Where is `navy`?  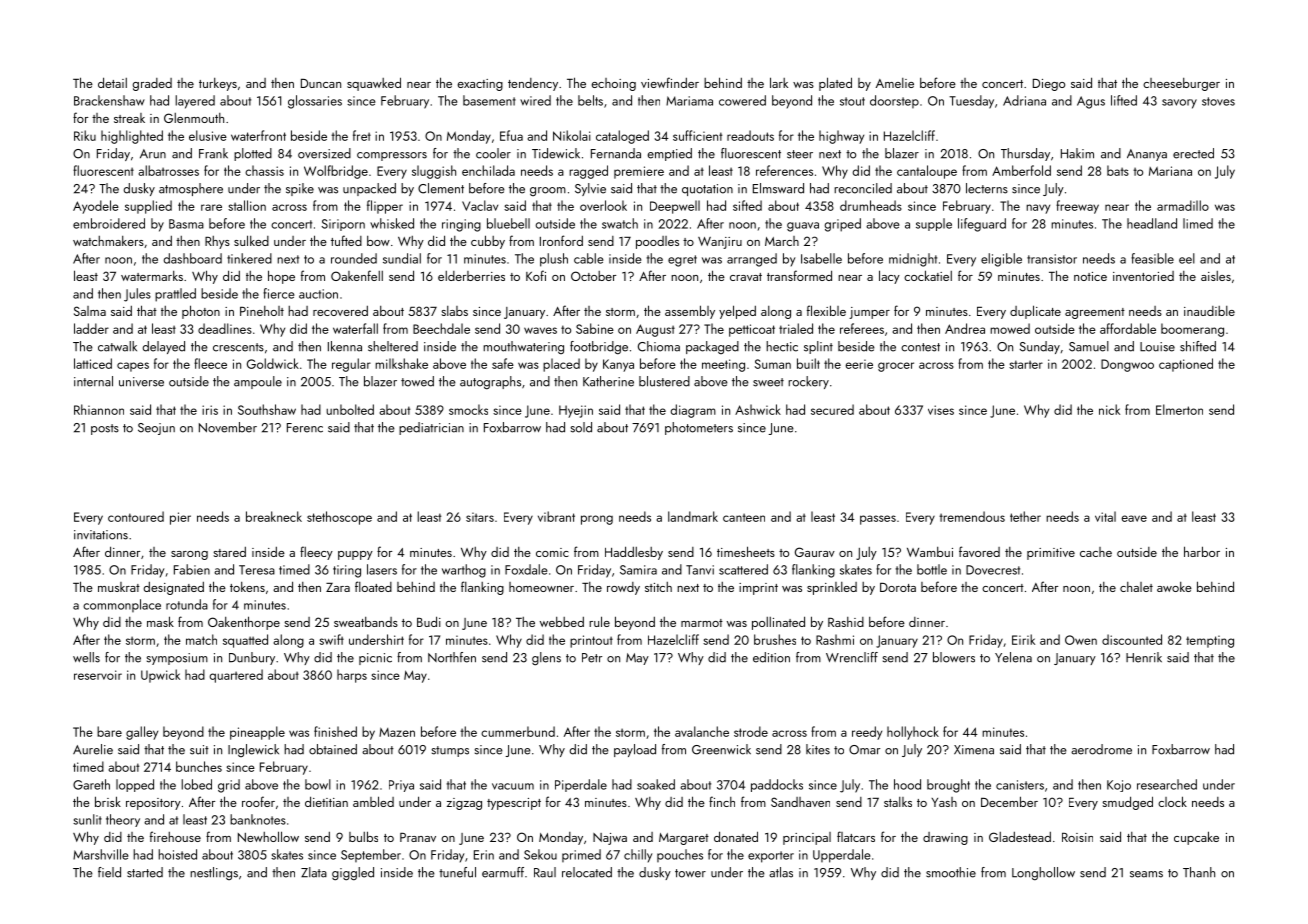
navy is located at coordinates (1038, 209).
